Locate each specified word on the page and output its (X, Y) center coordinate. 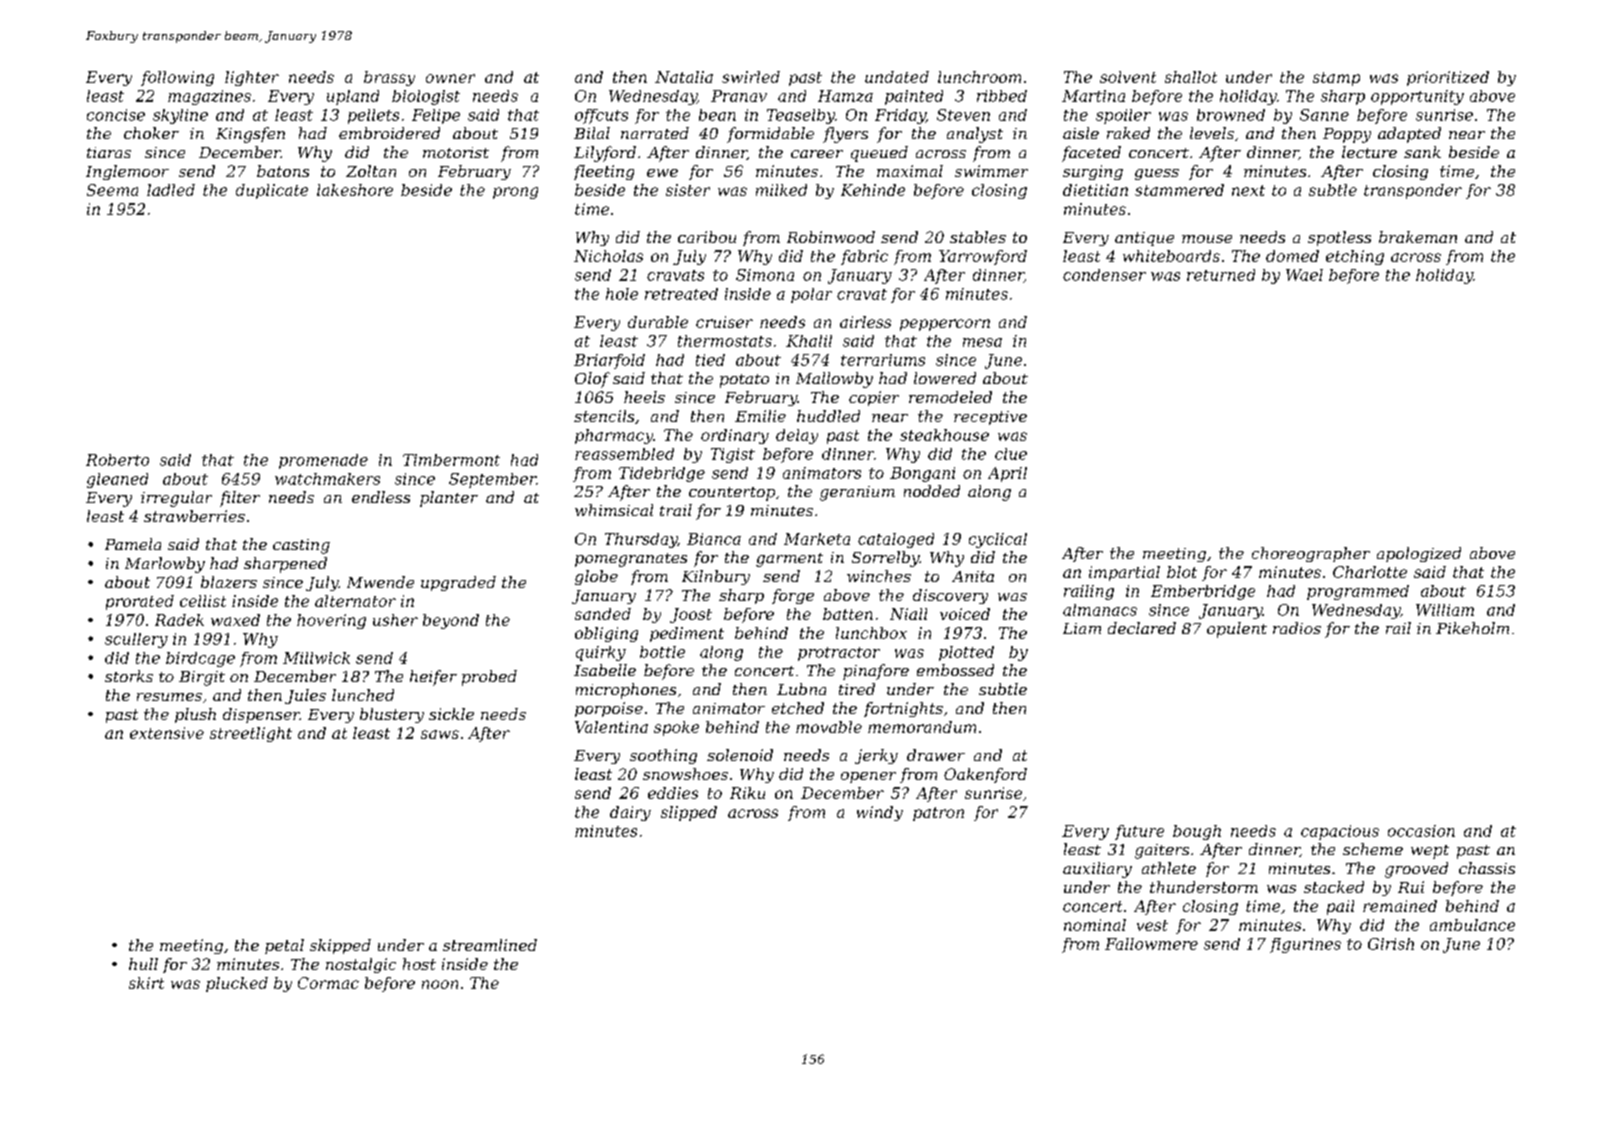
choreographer (1311, 554)
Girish (1391, 944)
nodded (932, 491)
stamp (1336, 79)
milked (781, 190)
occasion (1421, 831)
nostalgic (361, 965)
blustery (392, 715)
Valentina (611, 727)
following (177, 78)
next (1248, 190)
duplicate (272, 191)
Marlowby (165, 565)
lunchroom (979, 77)
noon (440, 984)
